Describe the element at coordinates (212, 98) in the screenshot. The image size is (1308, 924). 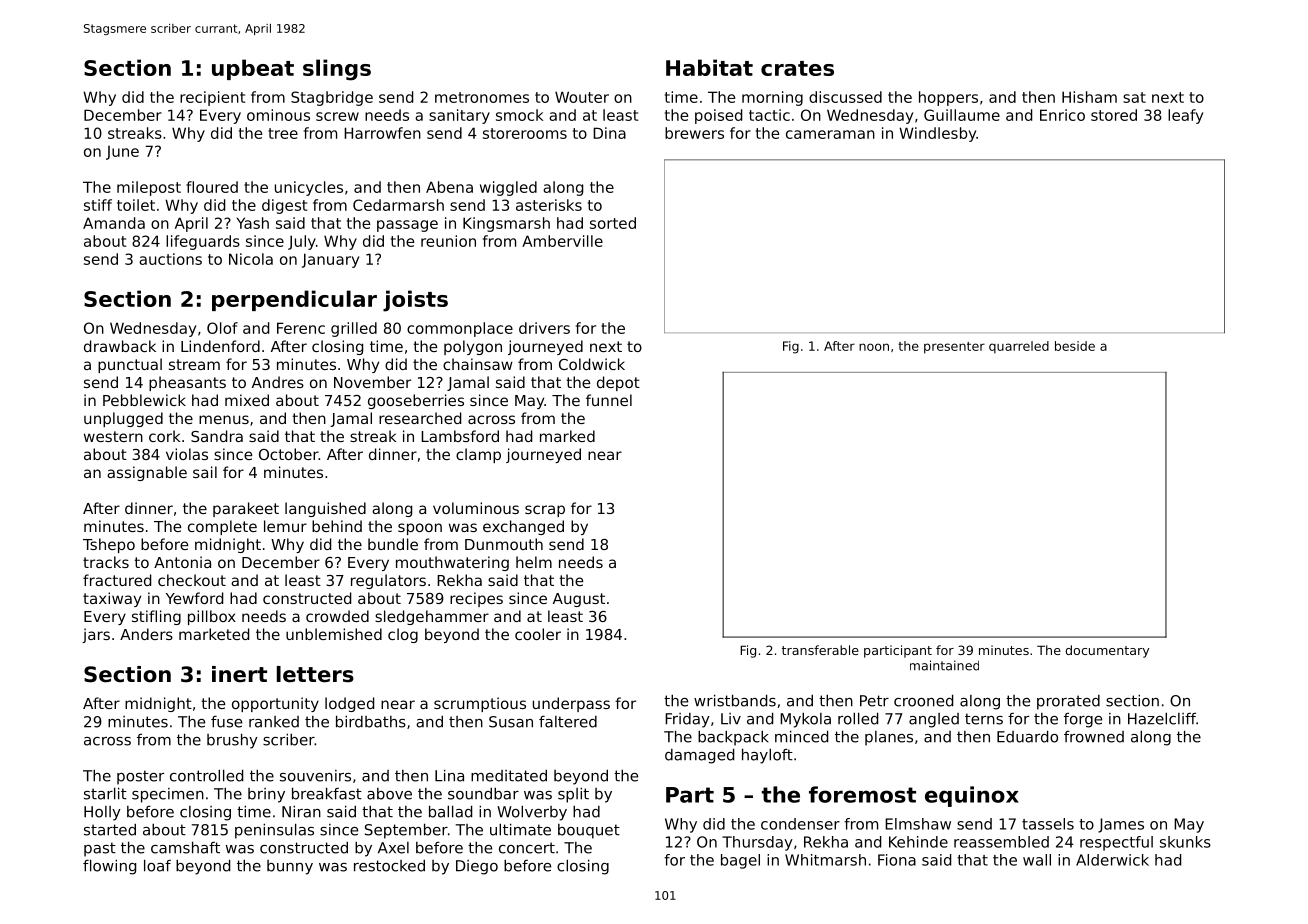
I see `recipient` at that location.
